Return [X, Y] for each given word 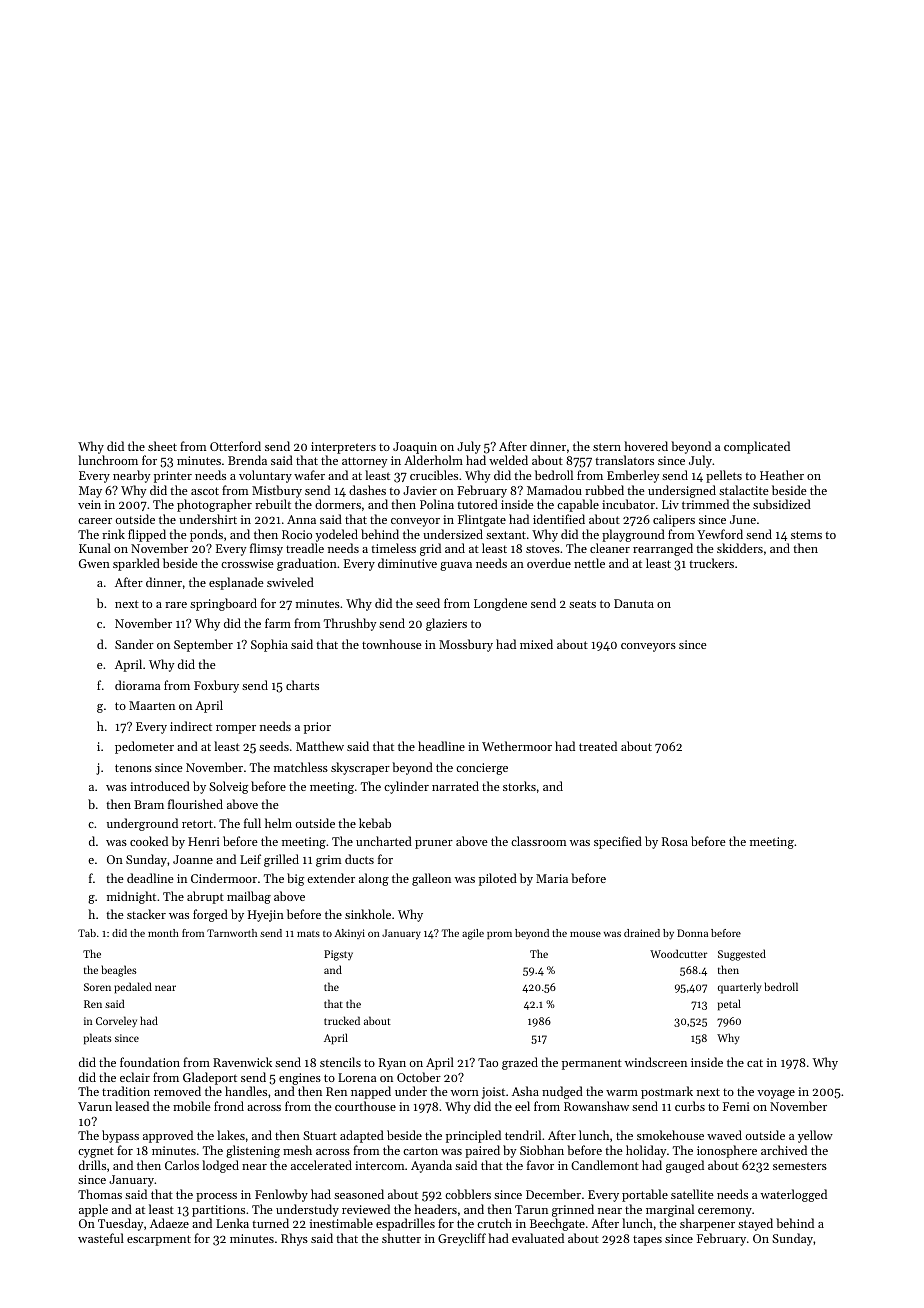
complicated [757, 447]
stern [607, 447]
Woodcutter [678, 953]
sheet [162, 446]
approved [168, 1136]
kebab [375, 823]
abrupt [205, 897]
